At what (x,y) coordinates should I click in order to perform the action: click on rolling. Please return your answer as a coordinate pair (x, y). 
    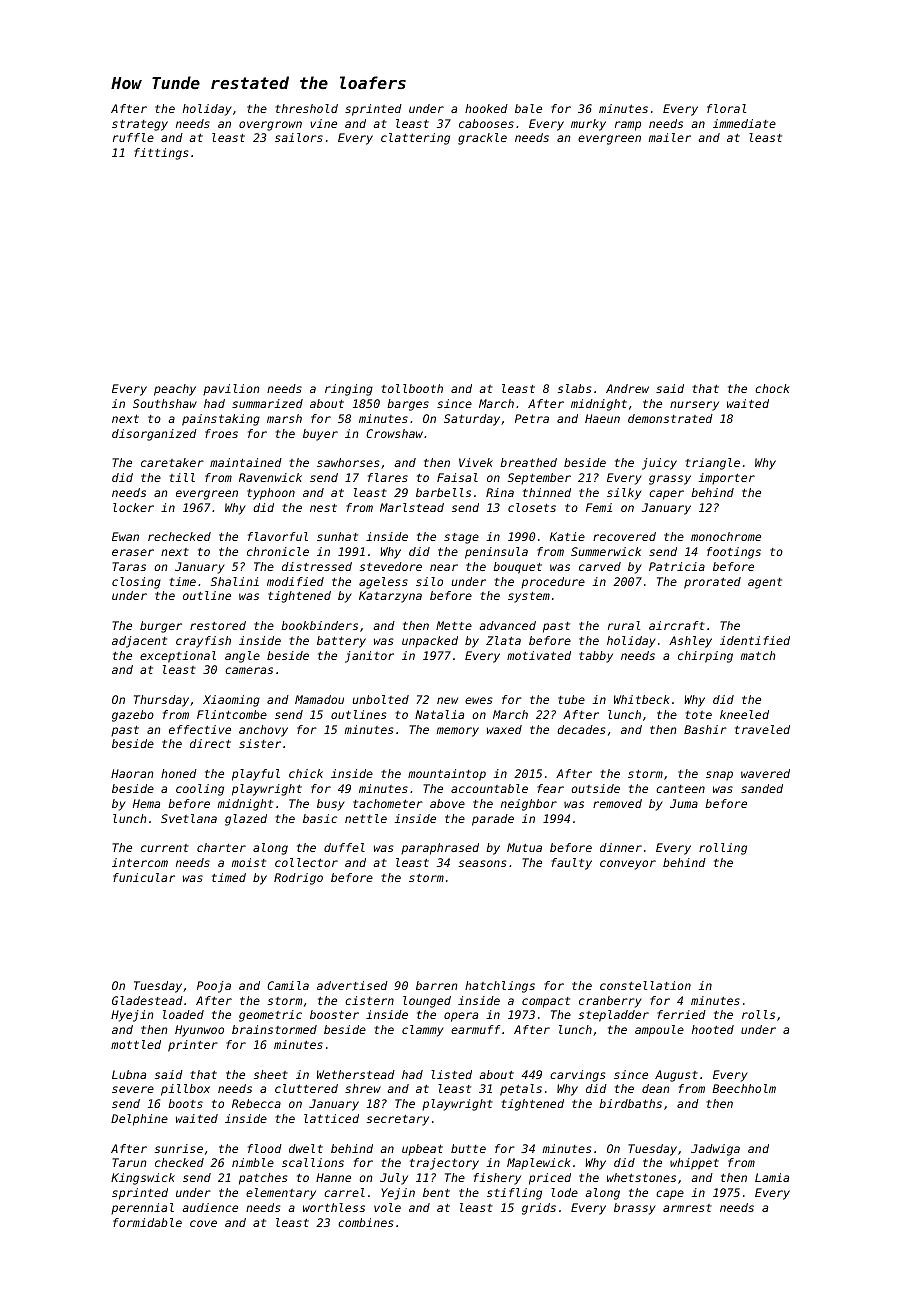
    Looking at the image, I should click on (723, 849).
